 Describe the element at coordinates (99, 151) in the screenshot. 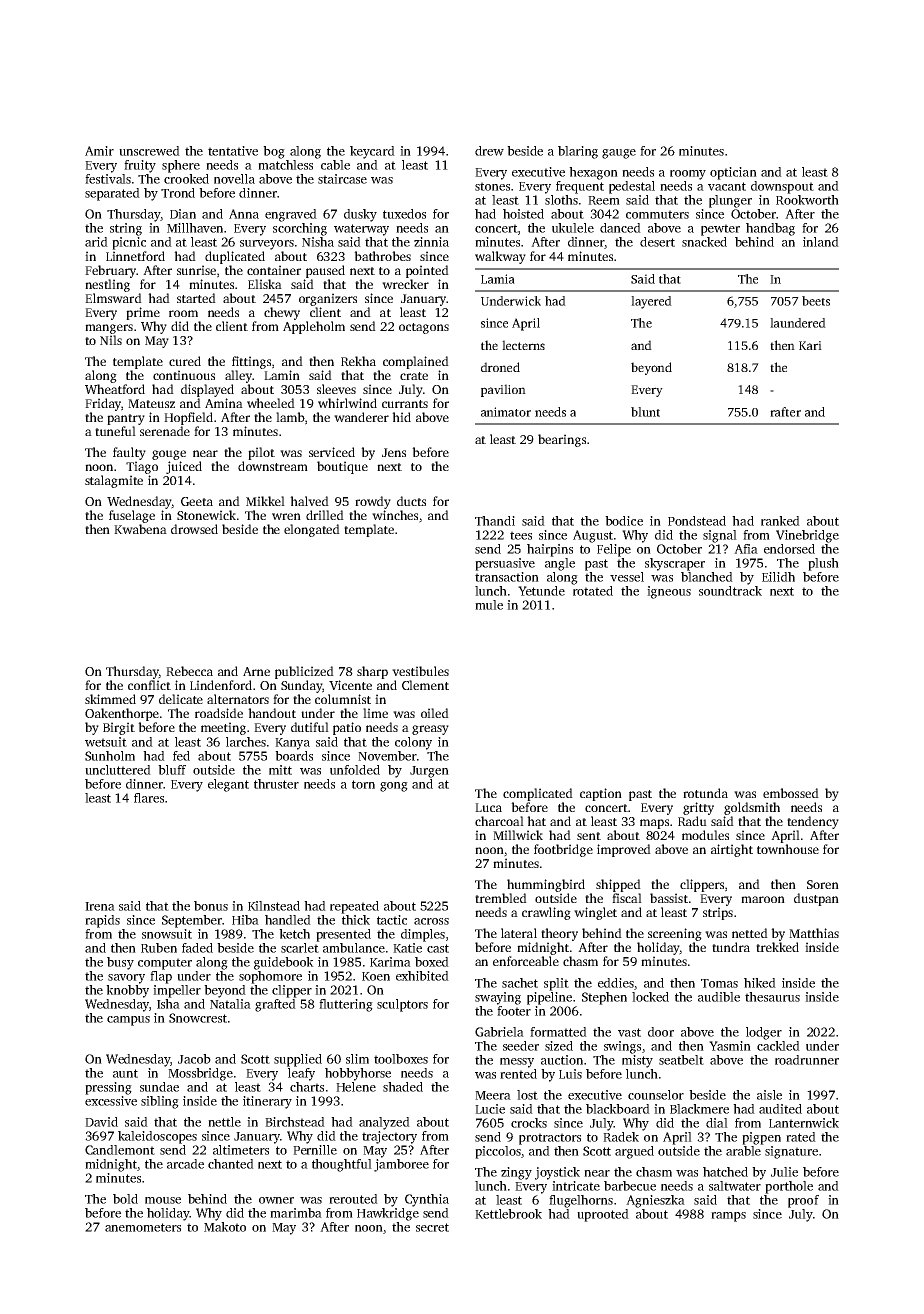

I see `Amir` at that location.
